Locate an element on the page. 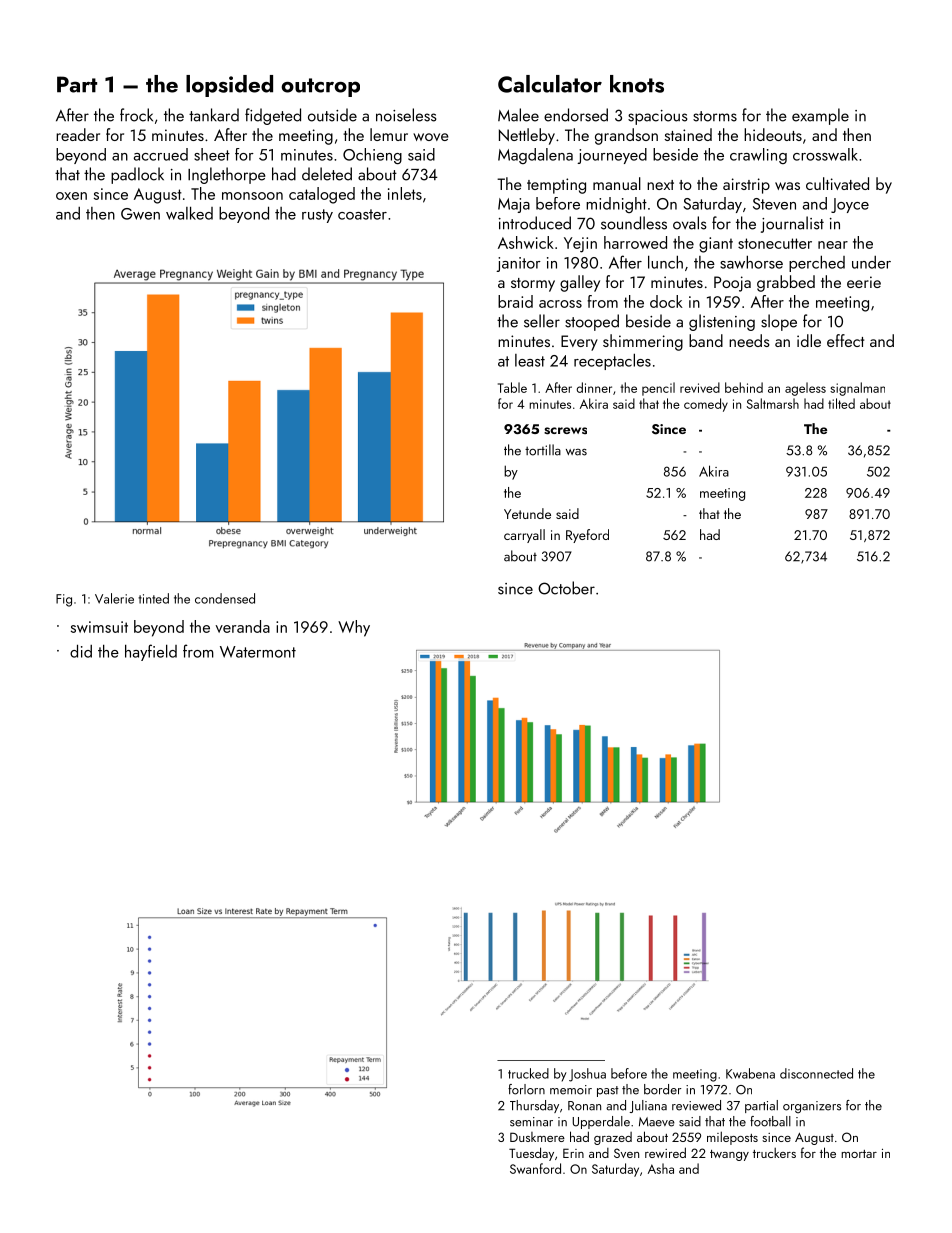 Image resolution: width=952 pixels, height=1233 pixels. Calculator is located at coordinates (550, 84).
